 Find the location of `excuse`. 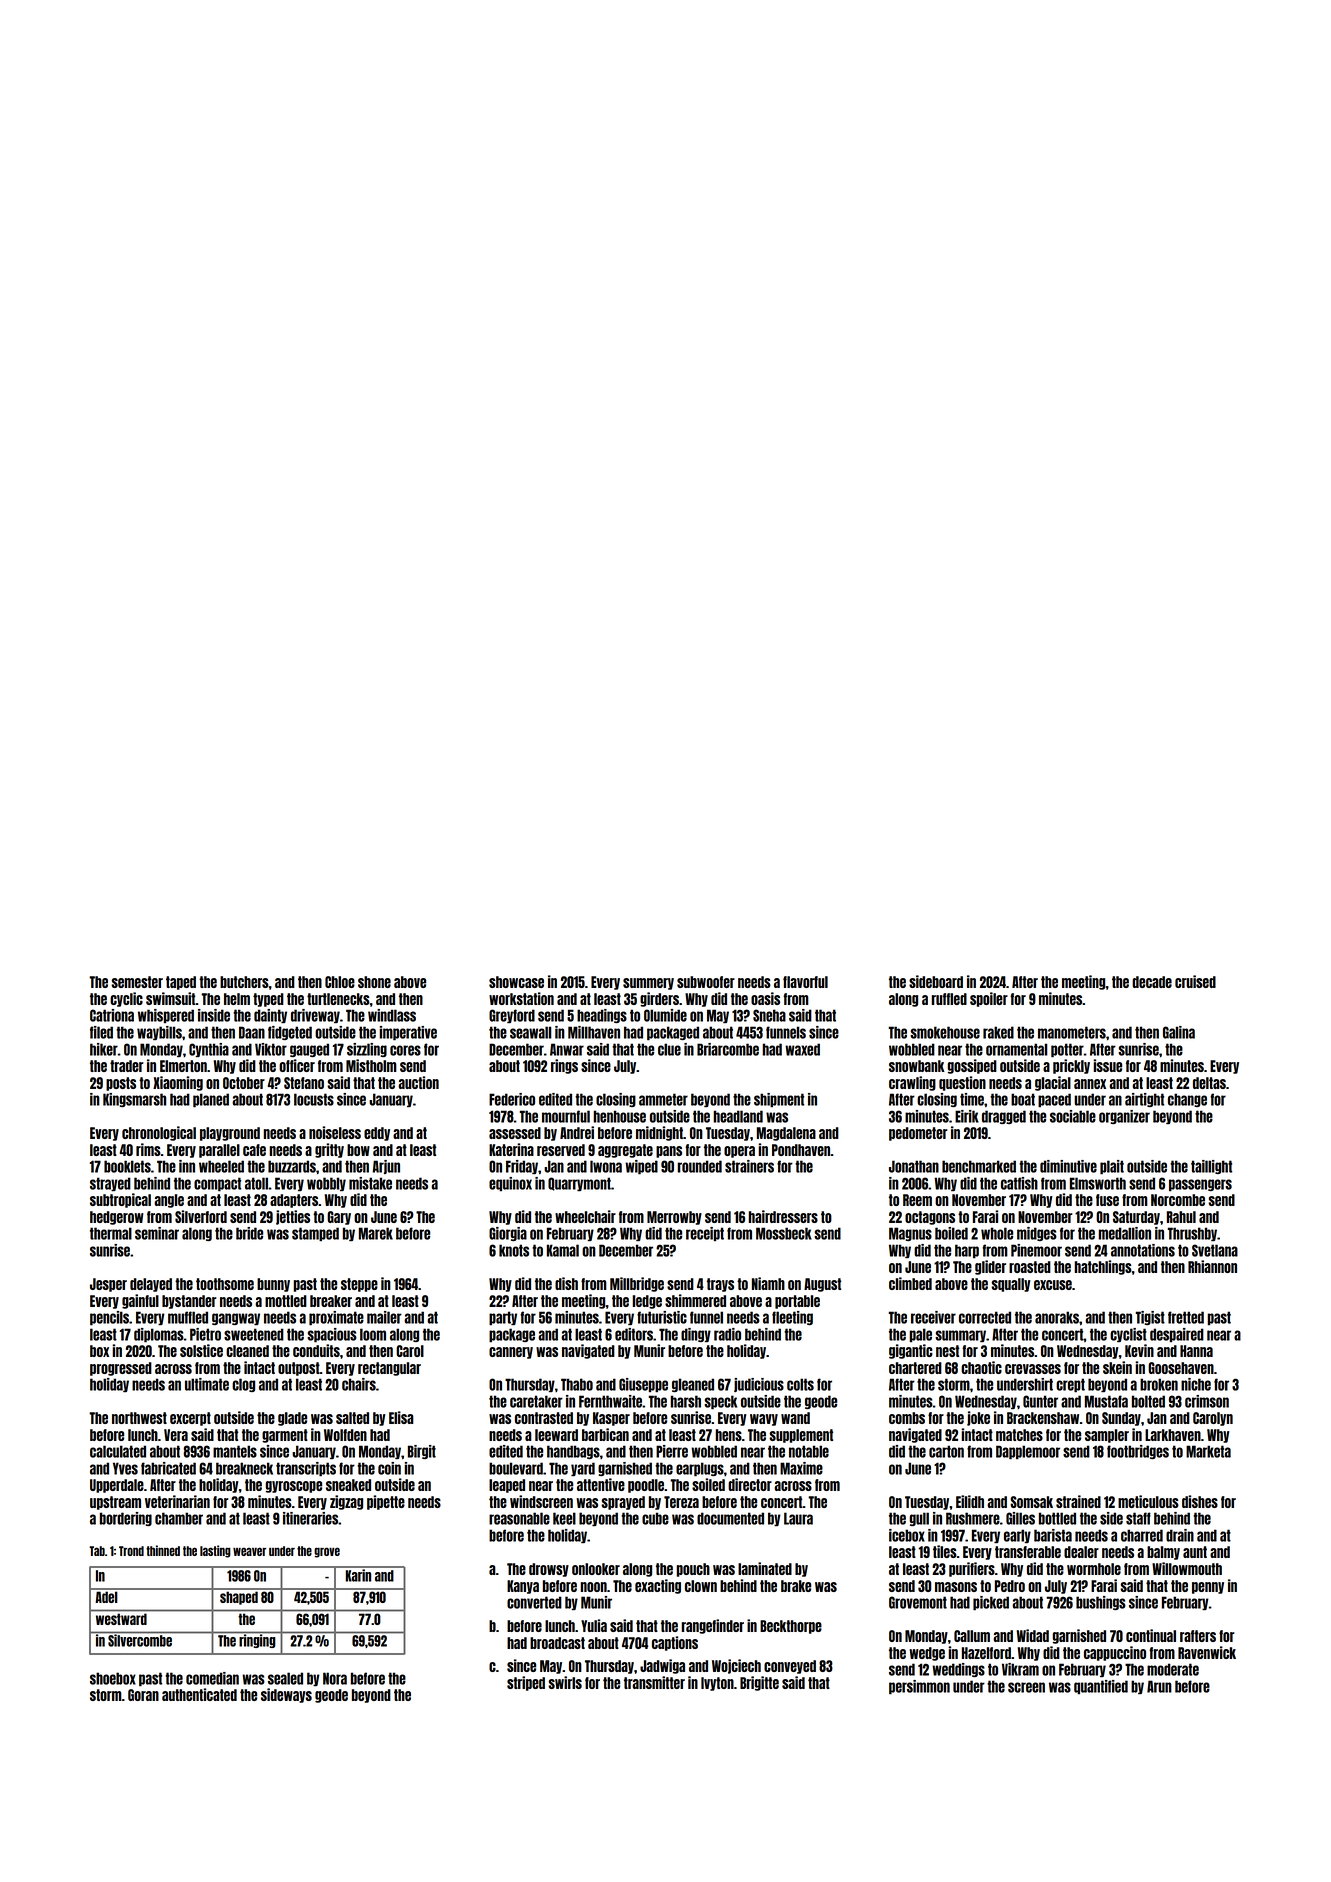

excuse is located at coordinates (1053, 1285).
